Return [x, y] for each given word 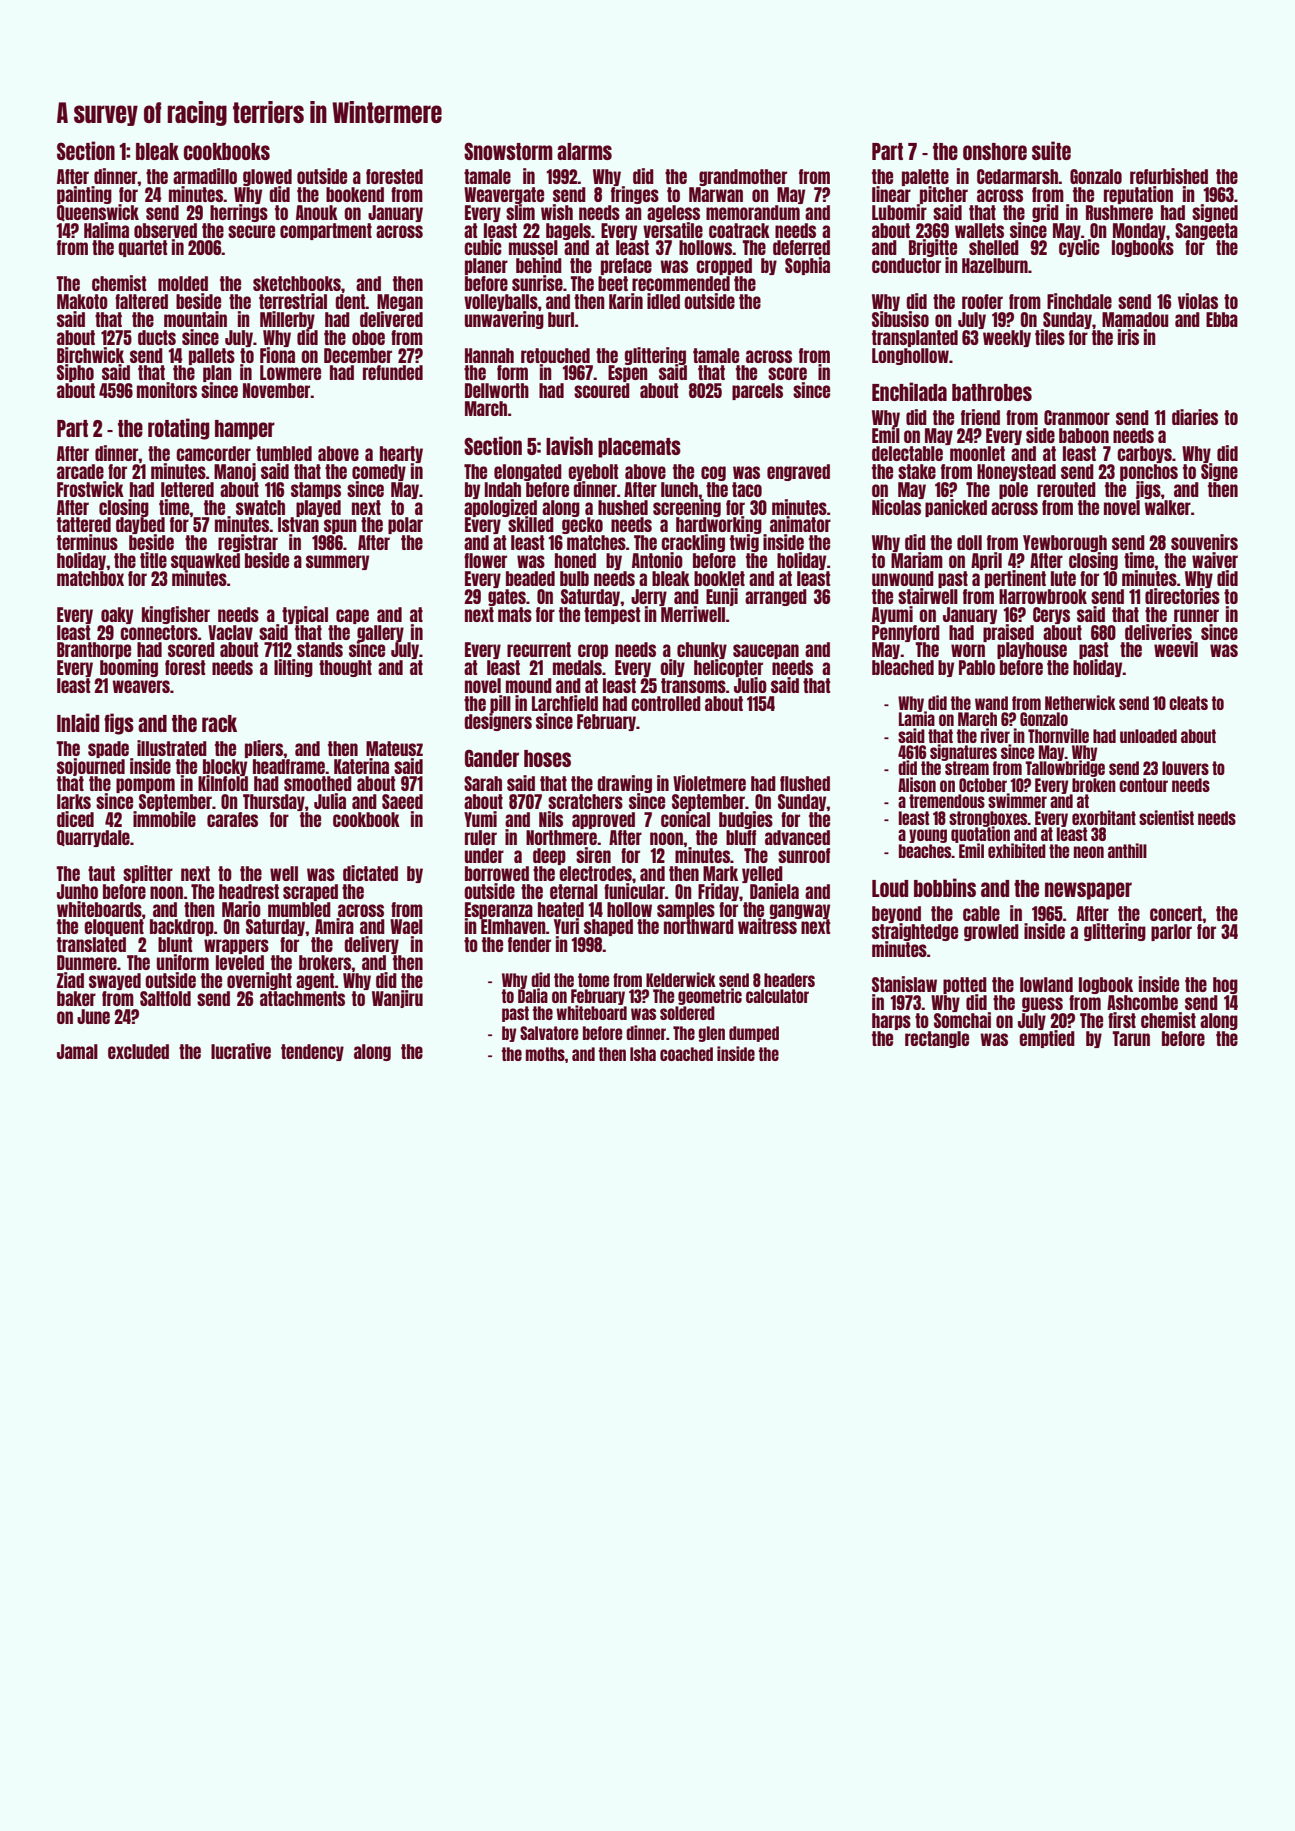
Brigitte [933, 248]
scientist [1166, 817]
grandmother [743, 177]
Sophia [807, 266]
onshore [995, 151]
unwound [903, 578]
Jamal [77, 1051]
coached [686, 1054]
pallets [212, 356]
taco [747, 489]
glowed [267, 177]
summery [337, 562]
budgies [746, 820]
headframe [289, 766]
